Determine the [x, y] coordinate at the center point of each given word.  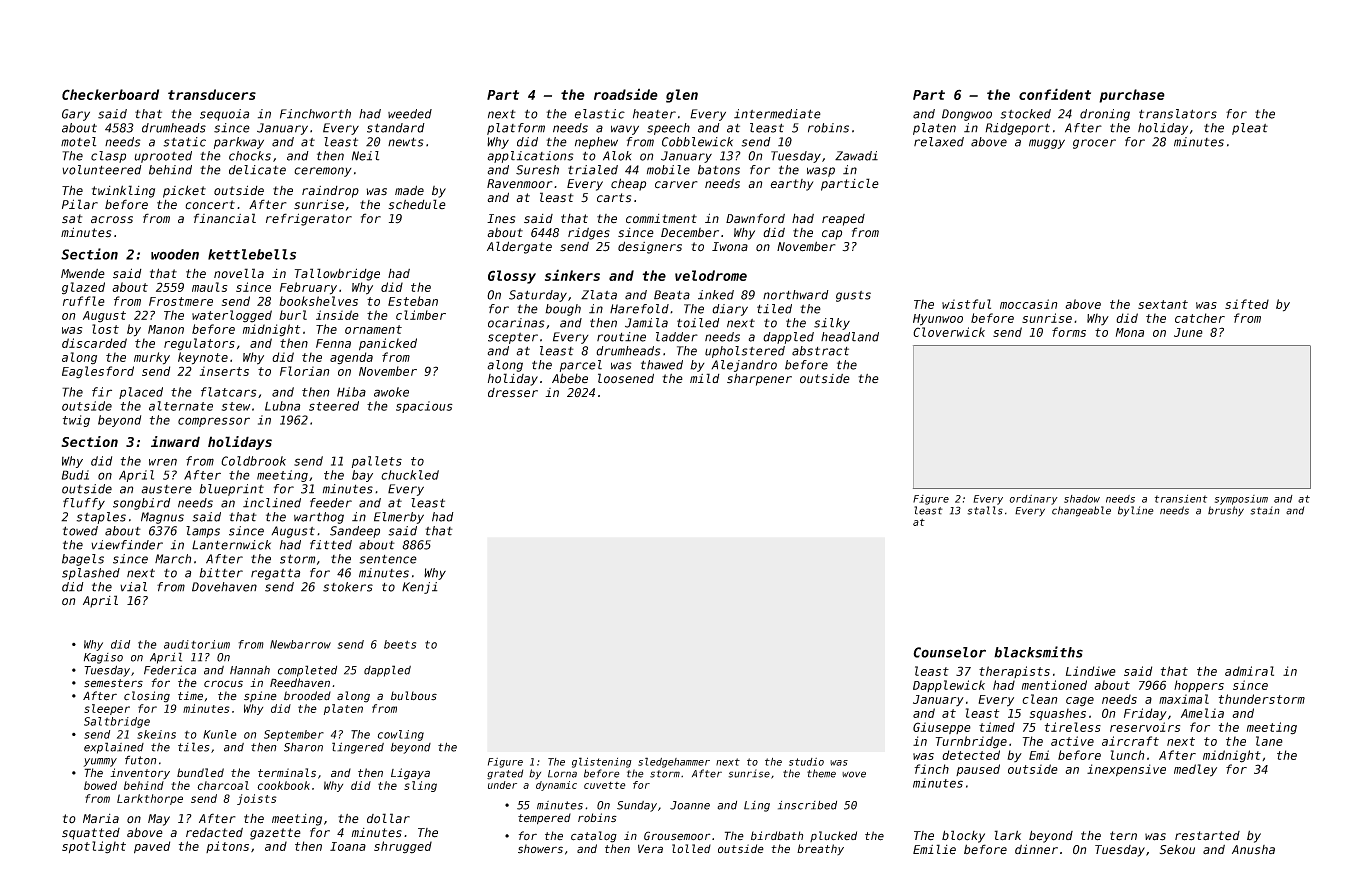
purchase [1132, 96]
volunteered [102, 170]
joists [257, 799]
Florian [305, 371]
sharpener [759, 379]
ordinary [1033, 500]
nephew [596, 143]
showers [540, 849]
